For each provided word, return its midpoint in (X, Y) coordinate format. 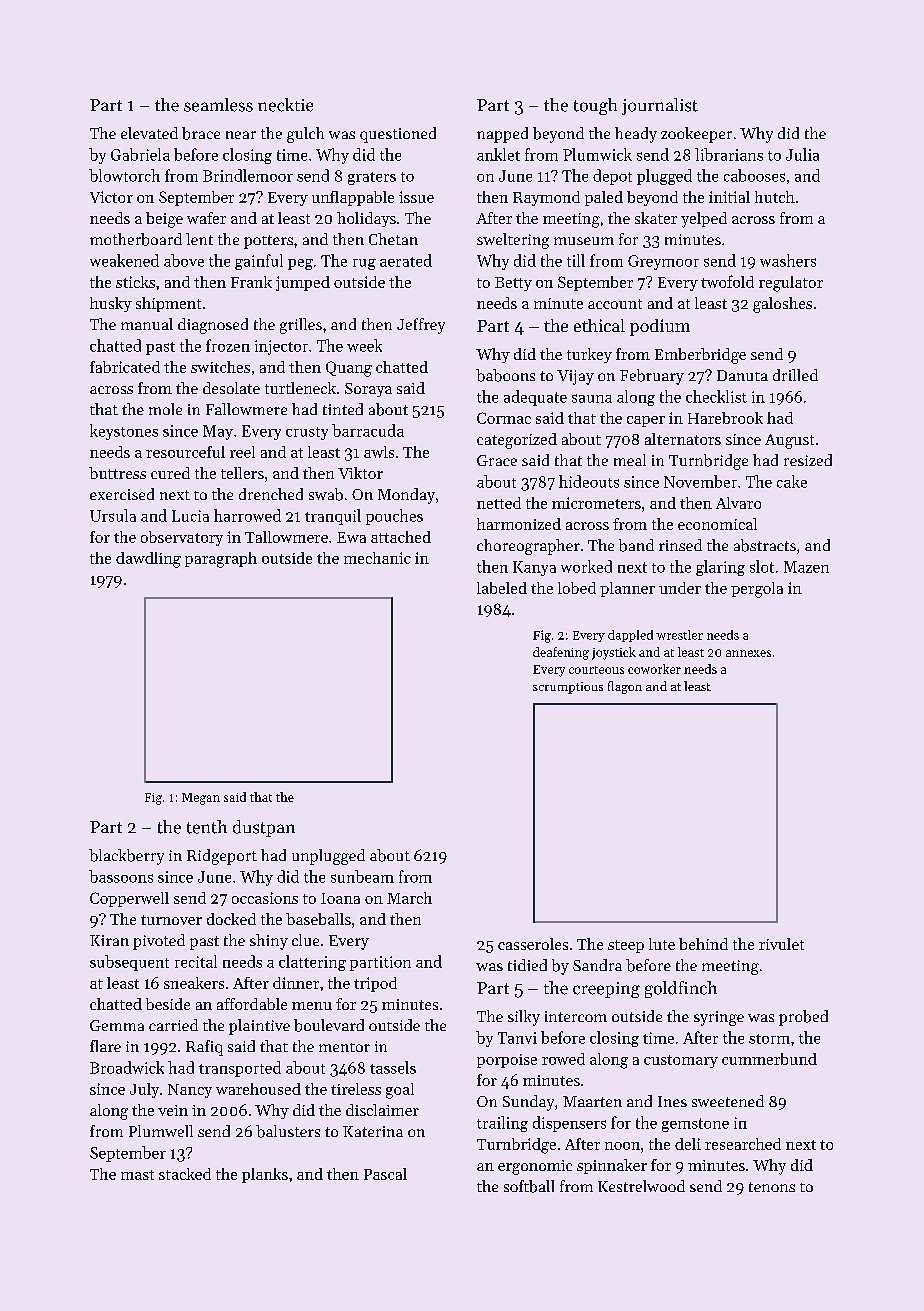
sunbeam (362, 876)
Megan (201, 799)
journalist (660, 106)
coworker (654, 669)
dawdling (148, 560)
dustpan (264, 828)
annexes (748, 653)
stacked (185, 1174)
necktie (285, 105)
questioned (398, 135)
